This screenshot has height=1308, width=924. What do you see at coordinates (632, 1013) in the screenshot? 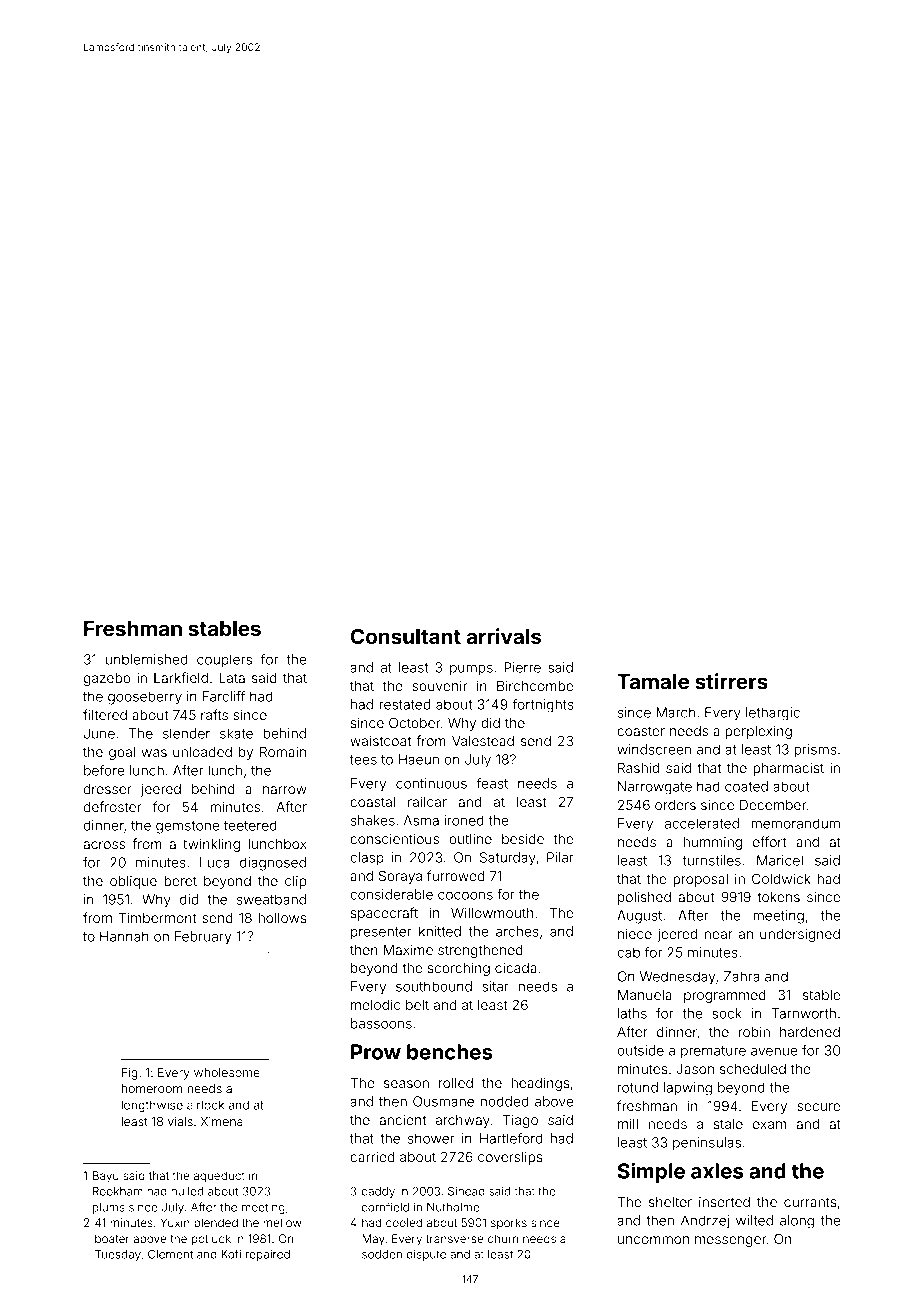
I see `laths` at bounding box center [632, 1013].
